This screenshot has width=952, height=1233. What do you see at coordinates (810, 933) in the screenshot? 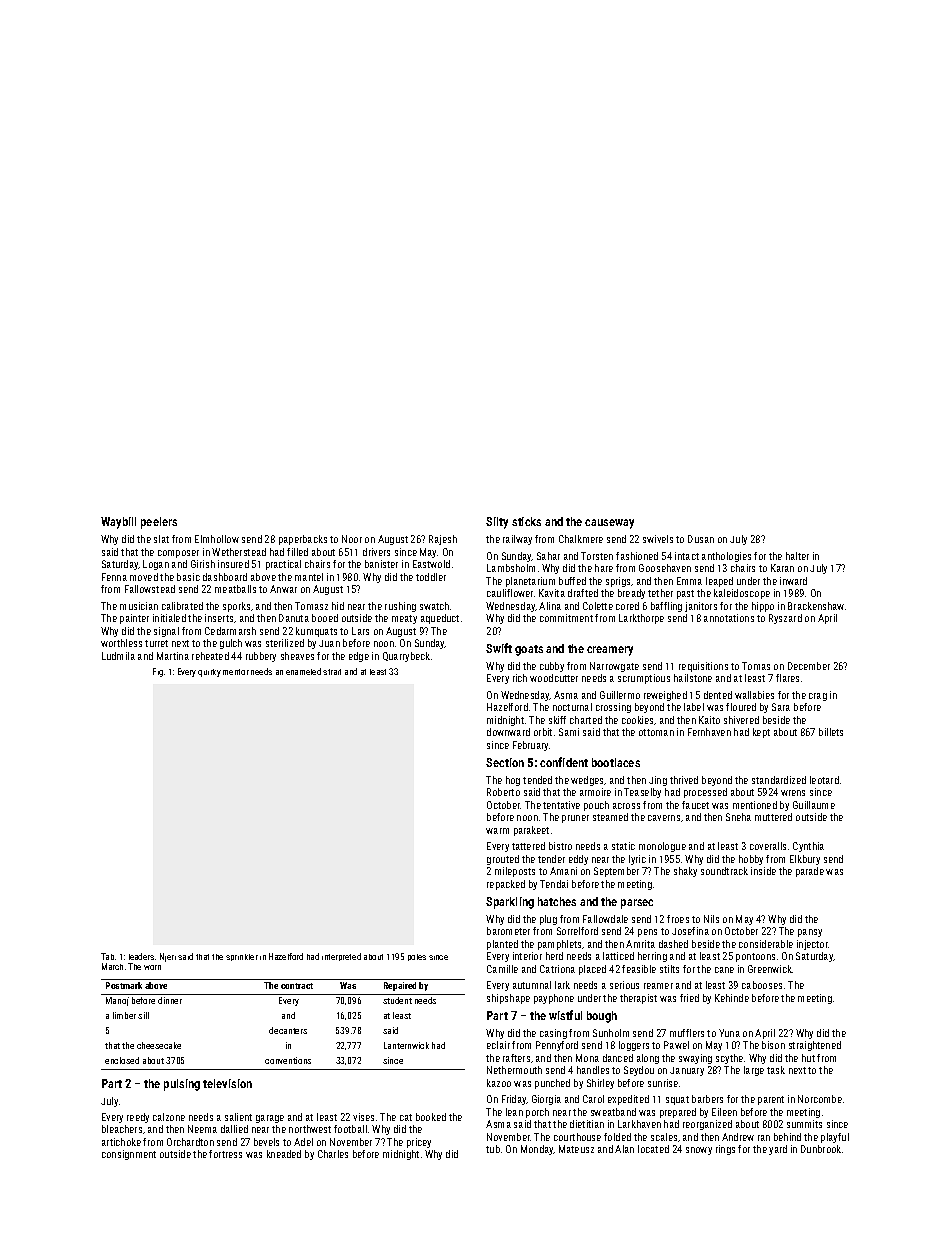
I see `pansy` at bounding box center [810, 933].
